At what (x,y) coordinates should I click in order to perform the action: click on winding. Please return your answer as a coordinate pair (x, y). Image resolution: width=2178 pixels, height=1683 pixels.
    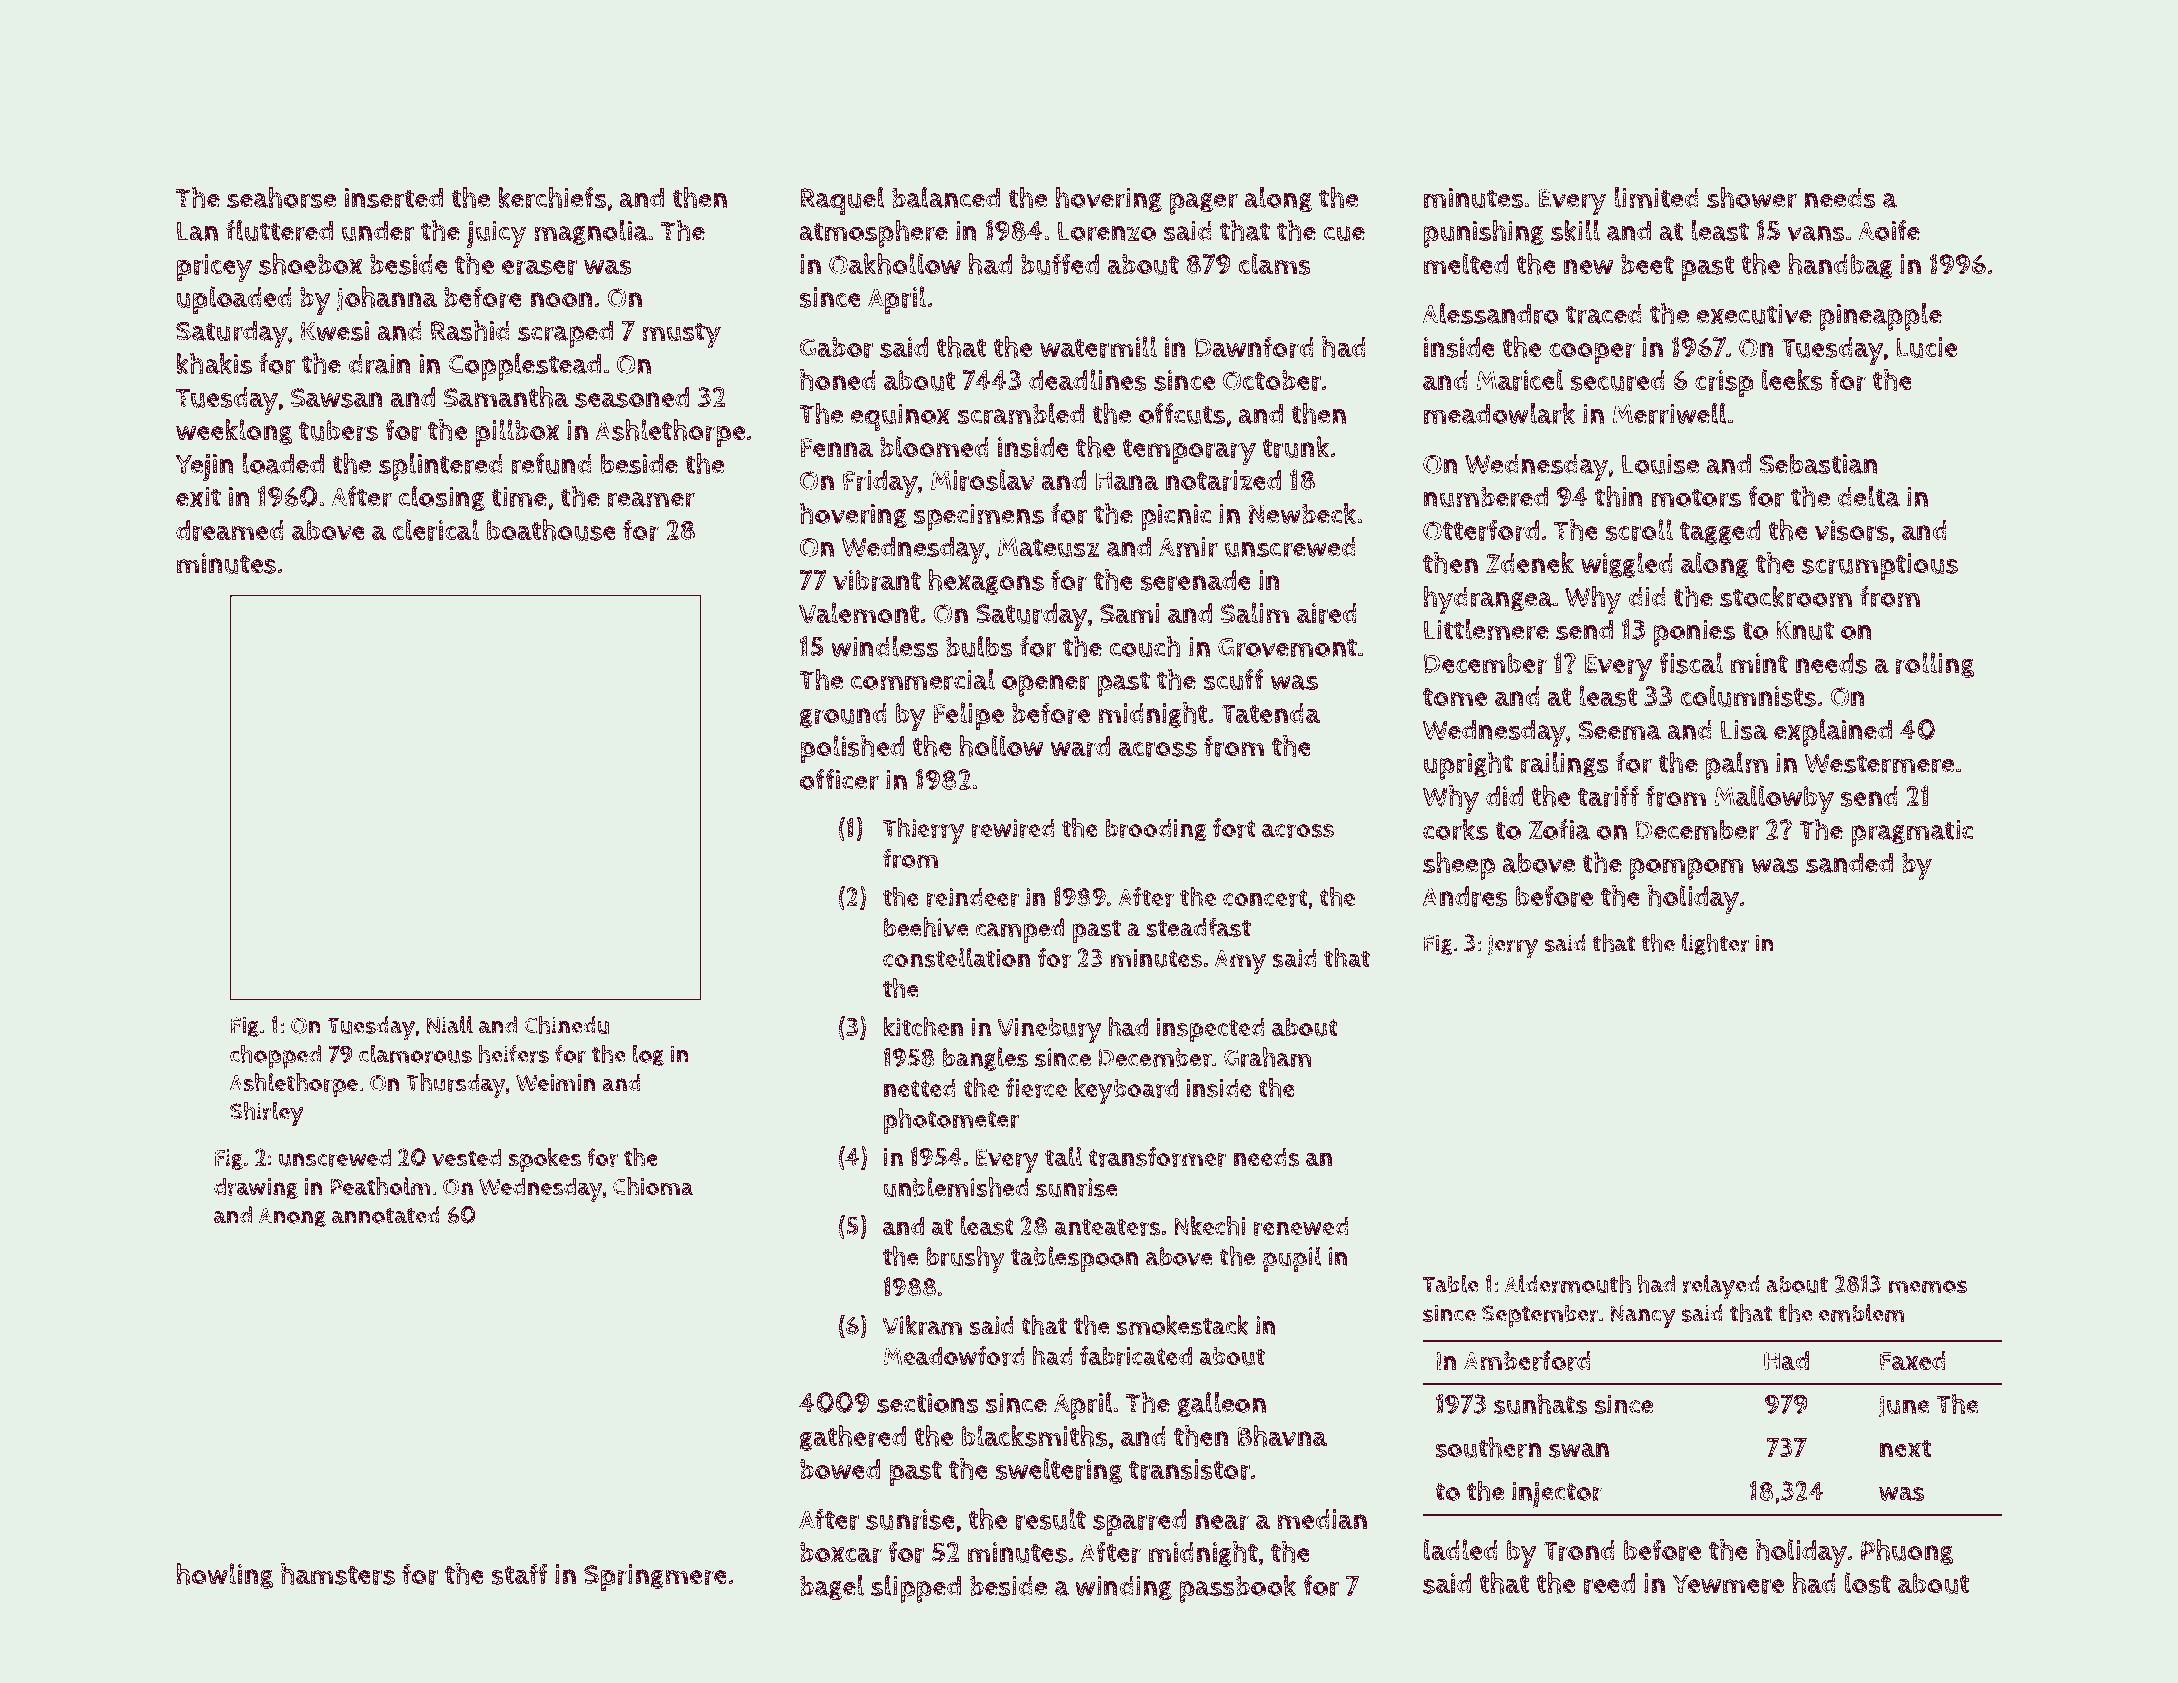
    Looking at the image, I should click on (1123, 1587).
